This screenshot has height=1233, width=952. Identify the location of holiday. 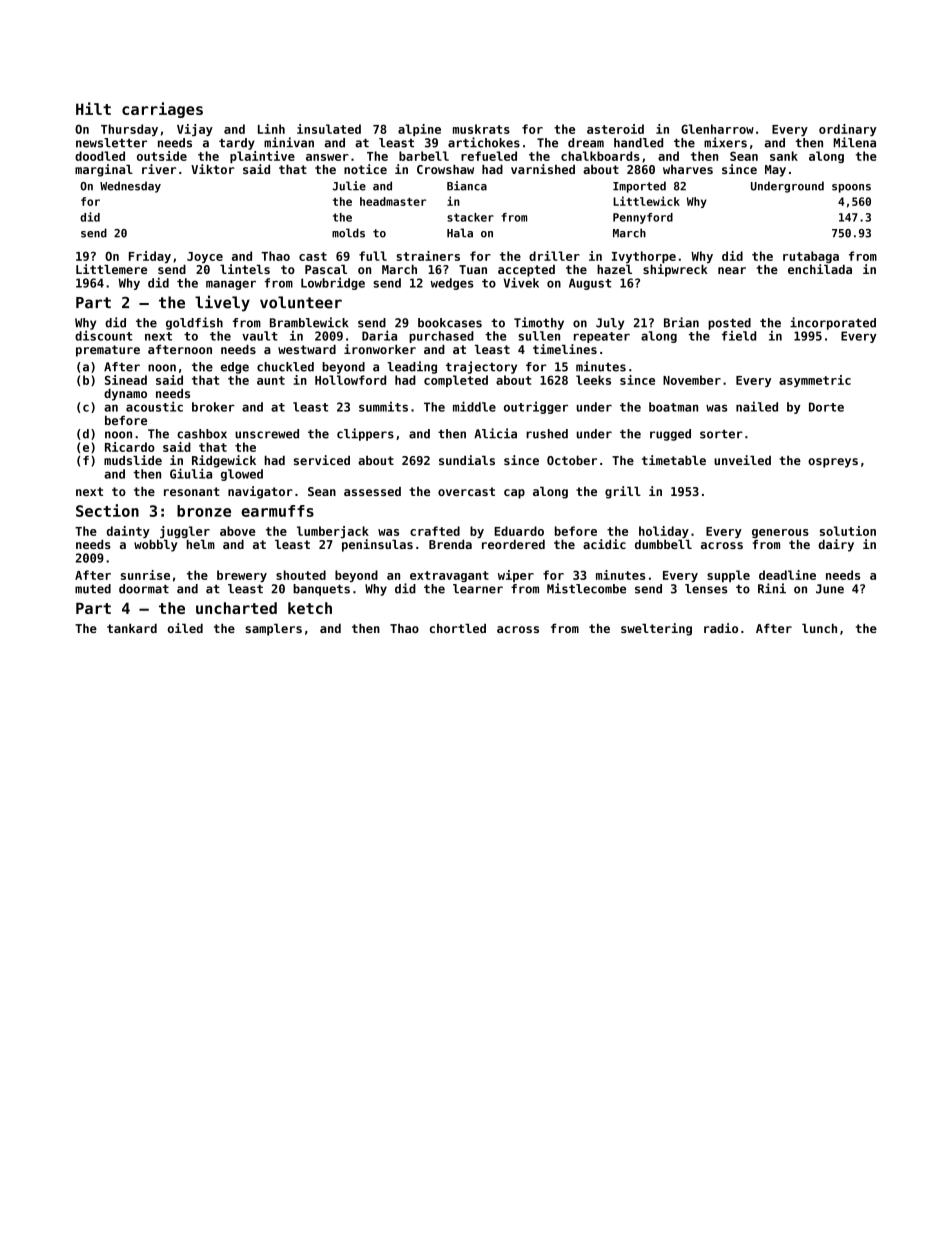
(664, 532).
